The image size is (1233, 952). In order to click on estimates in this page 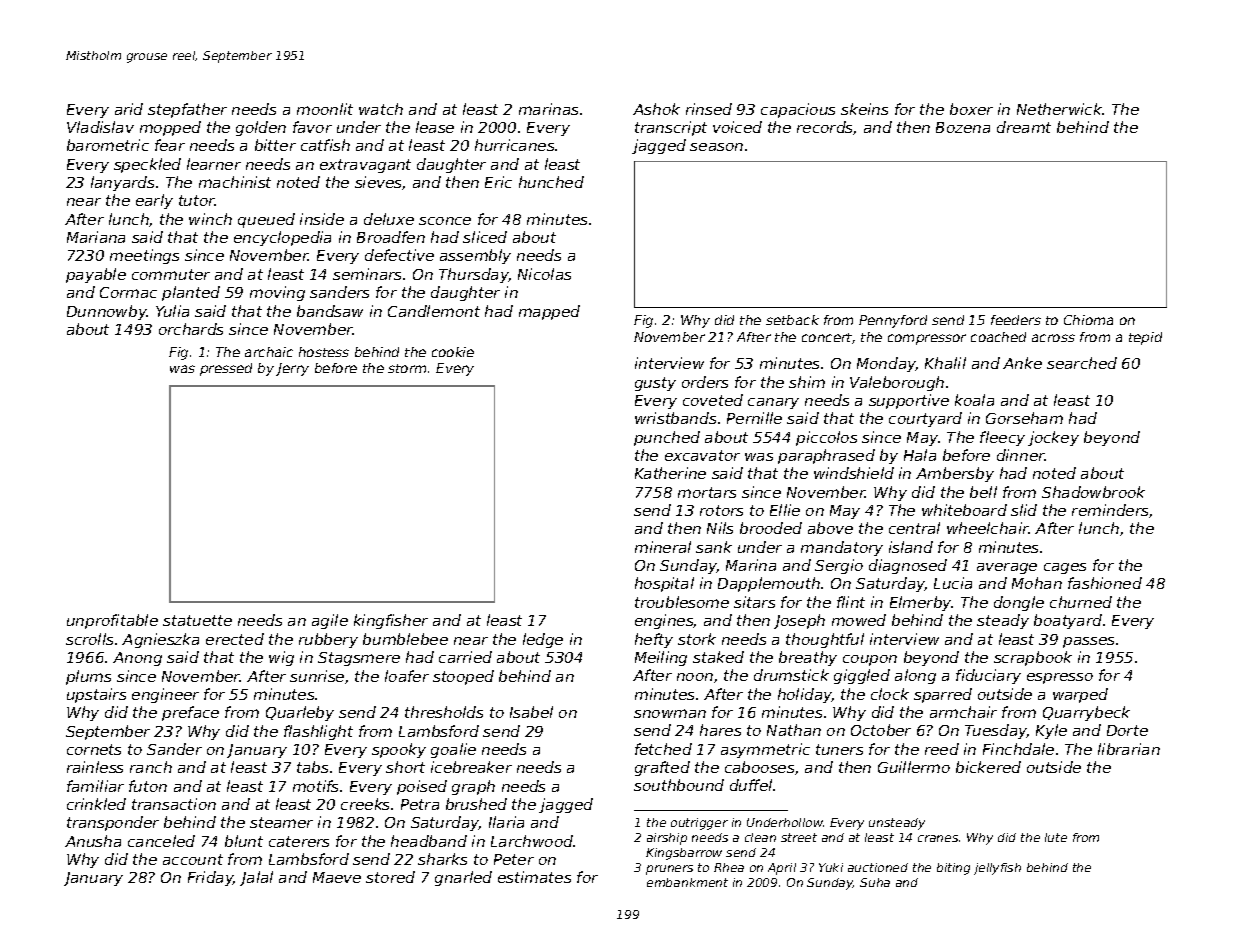, I will do `click(534, 877)`.
